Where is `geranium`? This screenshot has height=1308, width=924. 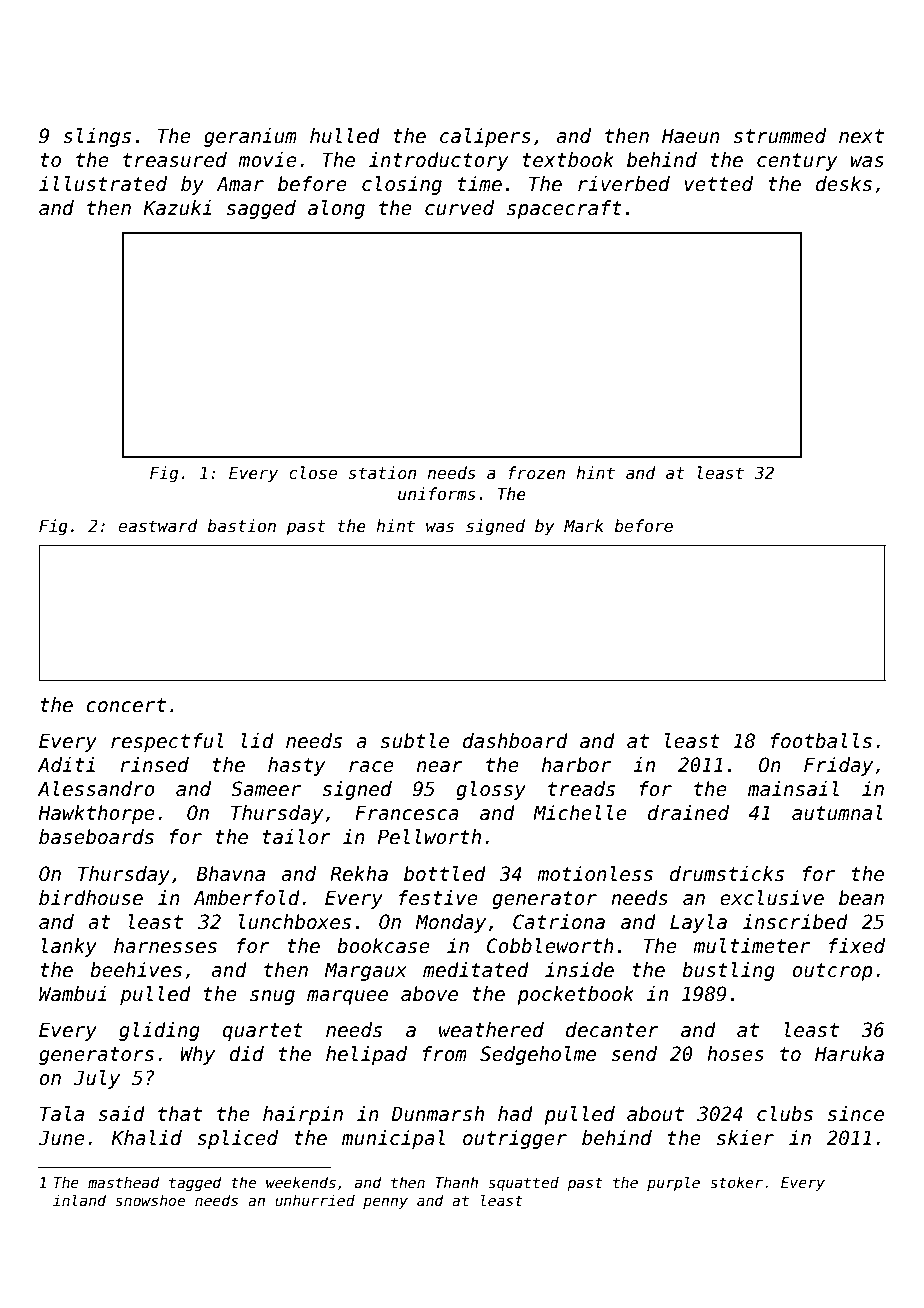 geranium is located at coordinates (250, 137).
